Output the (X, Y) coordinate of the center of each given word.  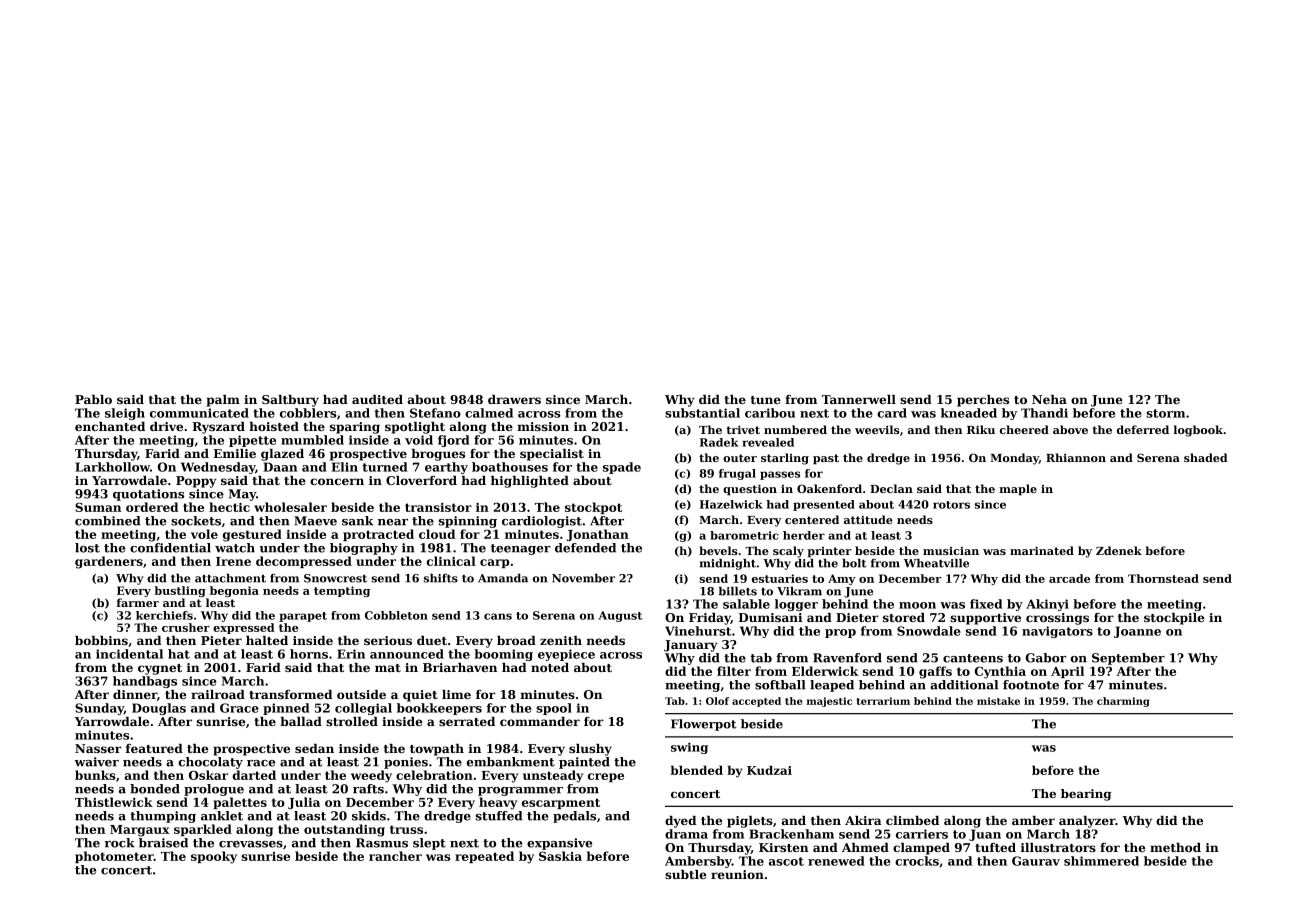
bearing (1086, 795)
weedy (371, 776)
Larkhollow (112, 467)
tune (766, 400)
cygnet (160, 669)
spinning (468, 522)
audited (377, 399)
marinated (1042, 550)
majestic (829, 702)
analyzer (1087, 822)
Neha (1049, 399)
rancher (395, 856)
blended (697, 770)
